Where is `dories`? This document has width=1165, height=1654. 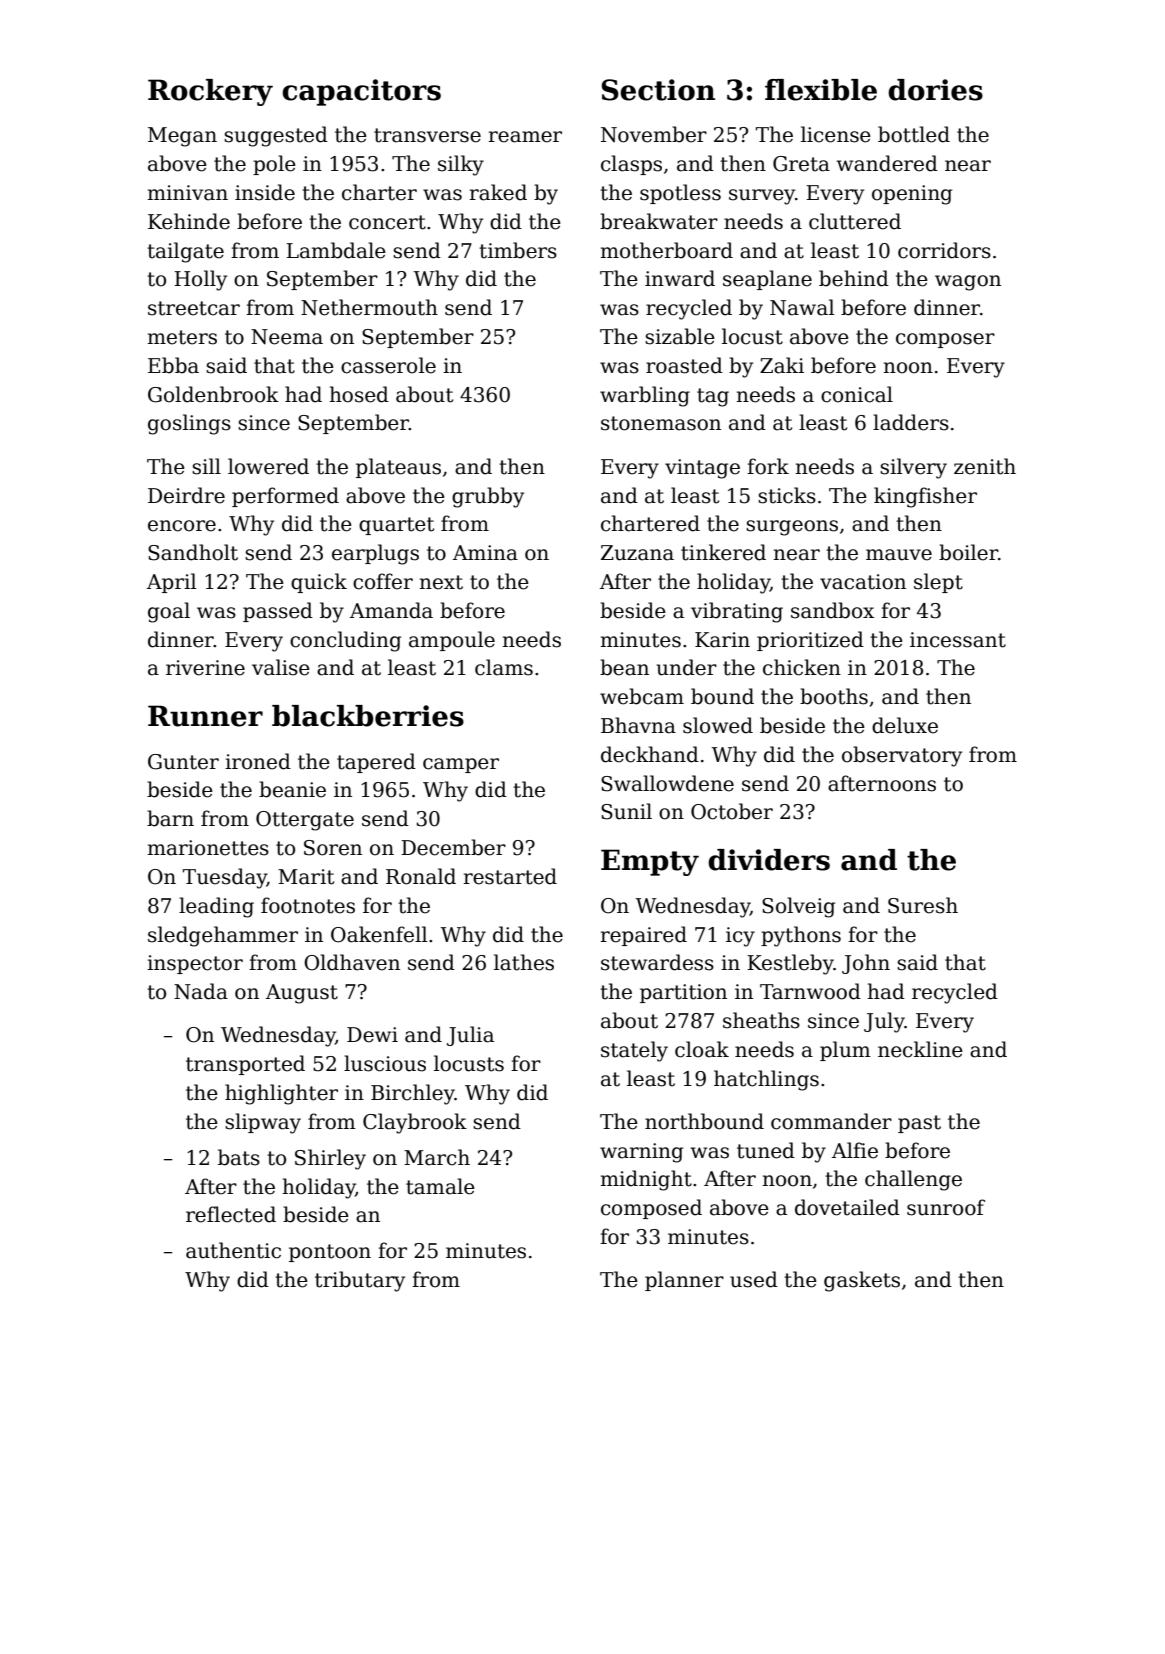
dories is located at coordinates (935, 90).
